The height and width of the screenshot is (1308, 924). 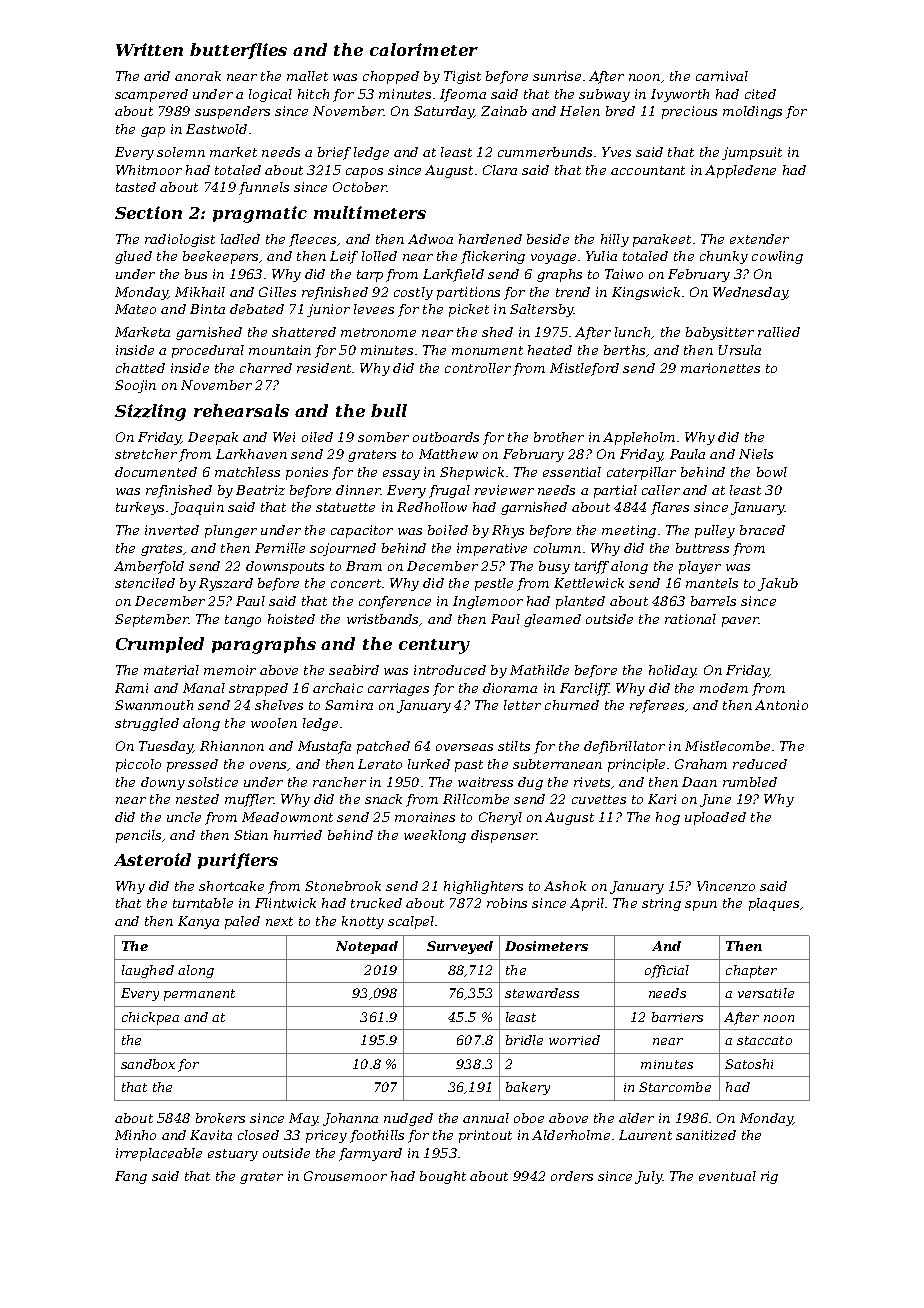 What do you see at coordinates (238, 51) in the screenshot?
I see `butterflies` at bounding box center [238, 51].
